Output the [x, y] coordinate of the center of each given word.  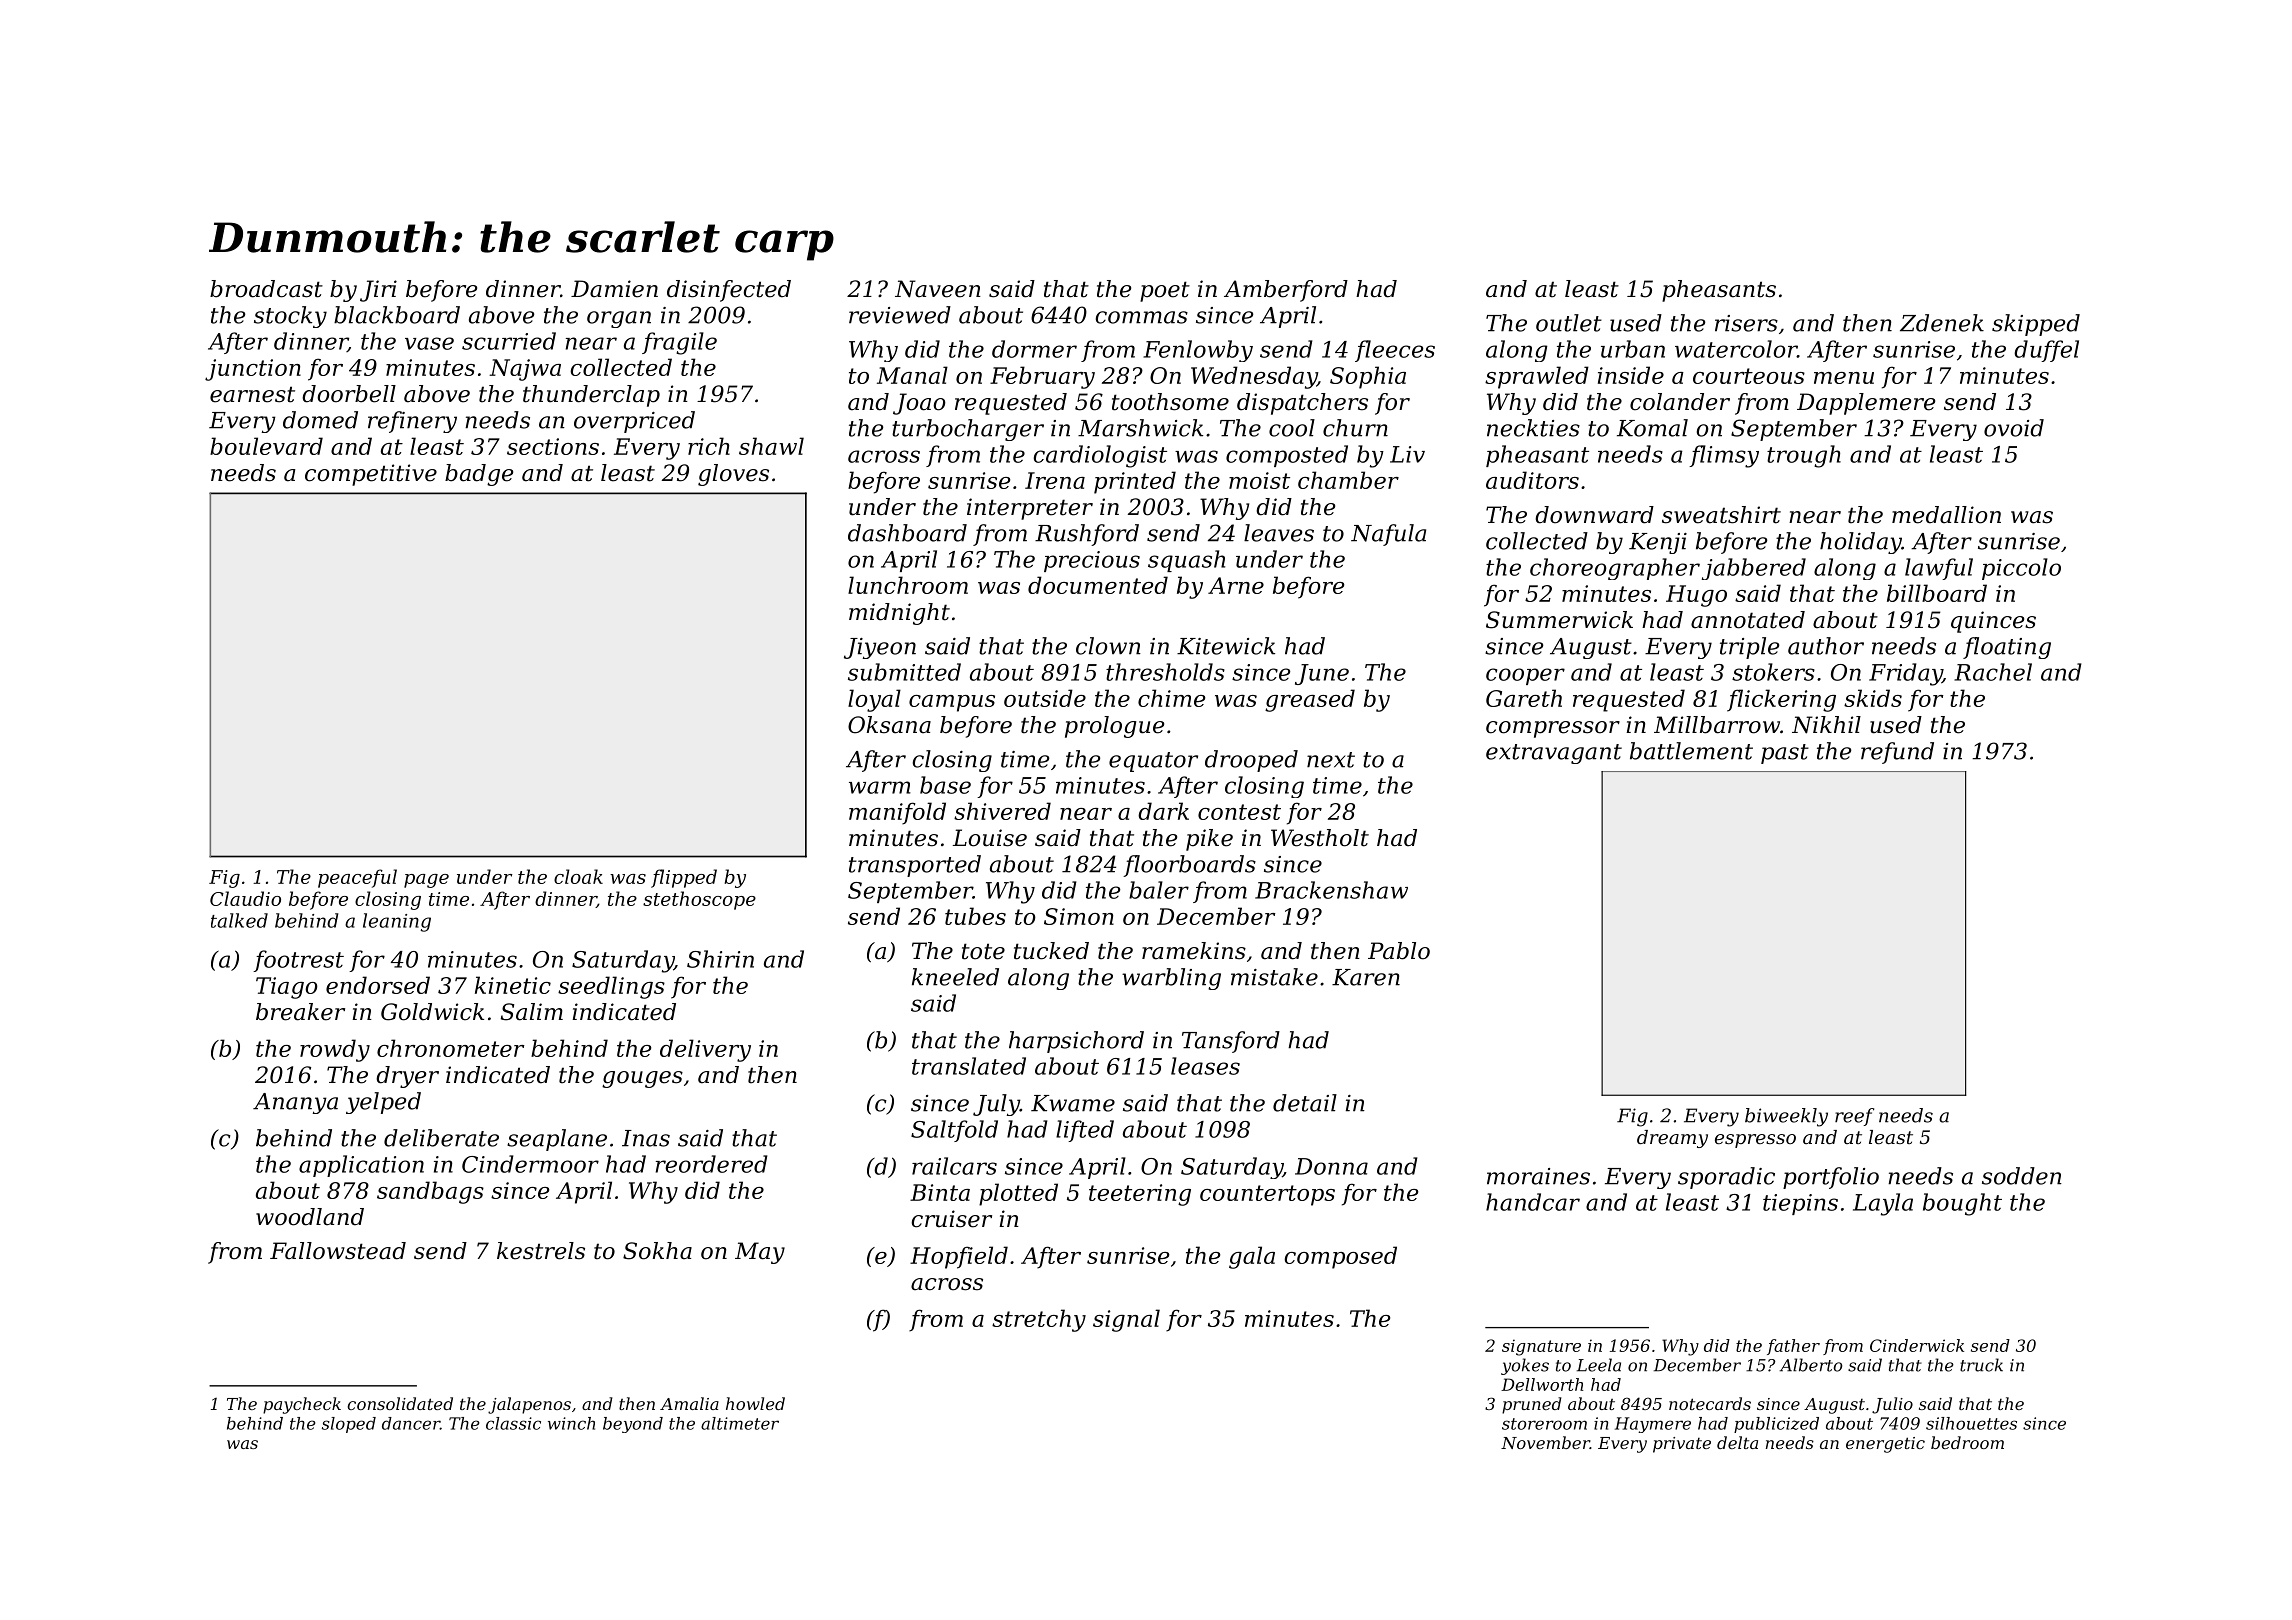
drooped [1251, 761]
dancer [411, 1423]
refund [1897, 753]
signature [1541, 1347]
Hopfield [959, 1257]
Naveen [938, 289]
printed [1135, 482]
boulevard [266, 446]
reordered [712, 1164]
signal [1126, 1320]
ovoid [2014, 428]
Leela [1599, 1365]
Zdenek [1942, 323]
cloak [578, 876]
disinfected [729, 291]
